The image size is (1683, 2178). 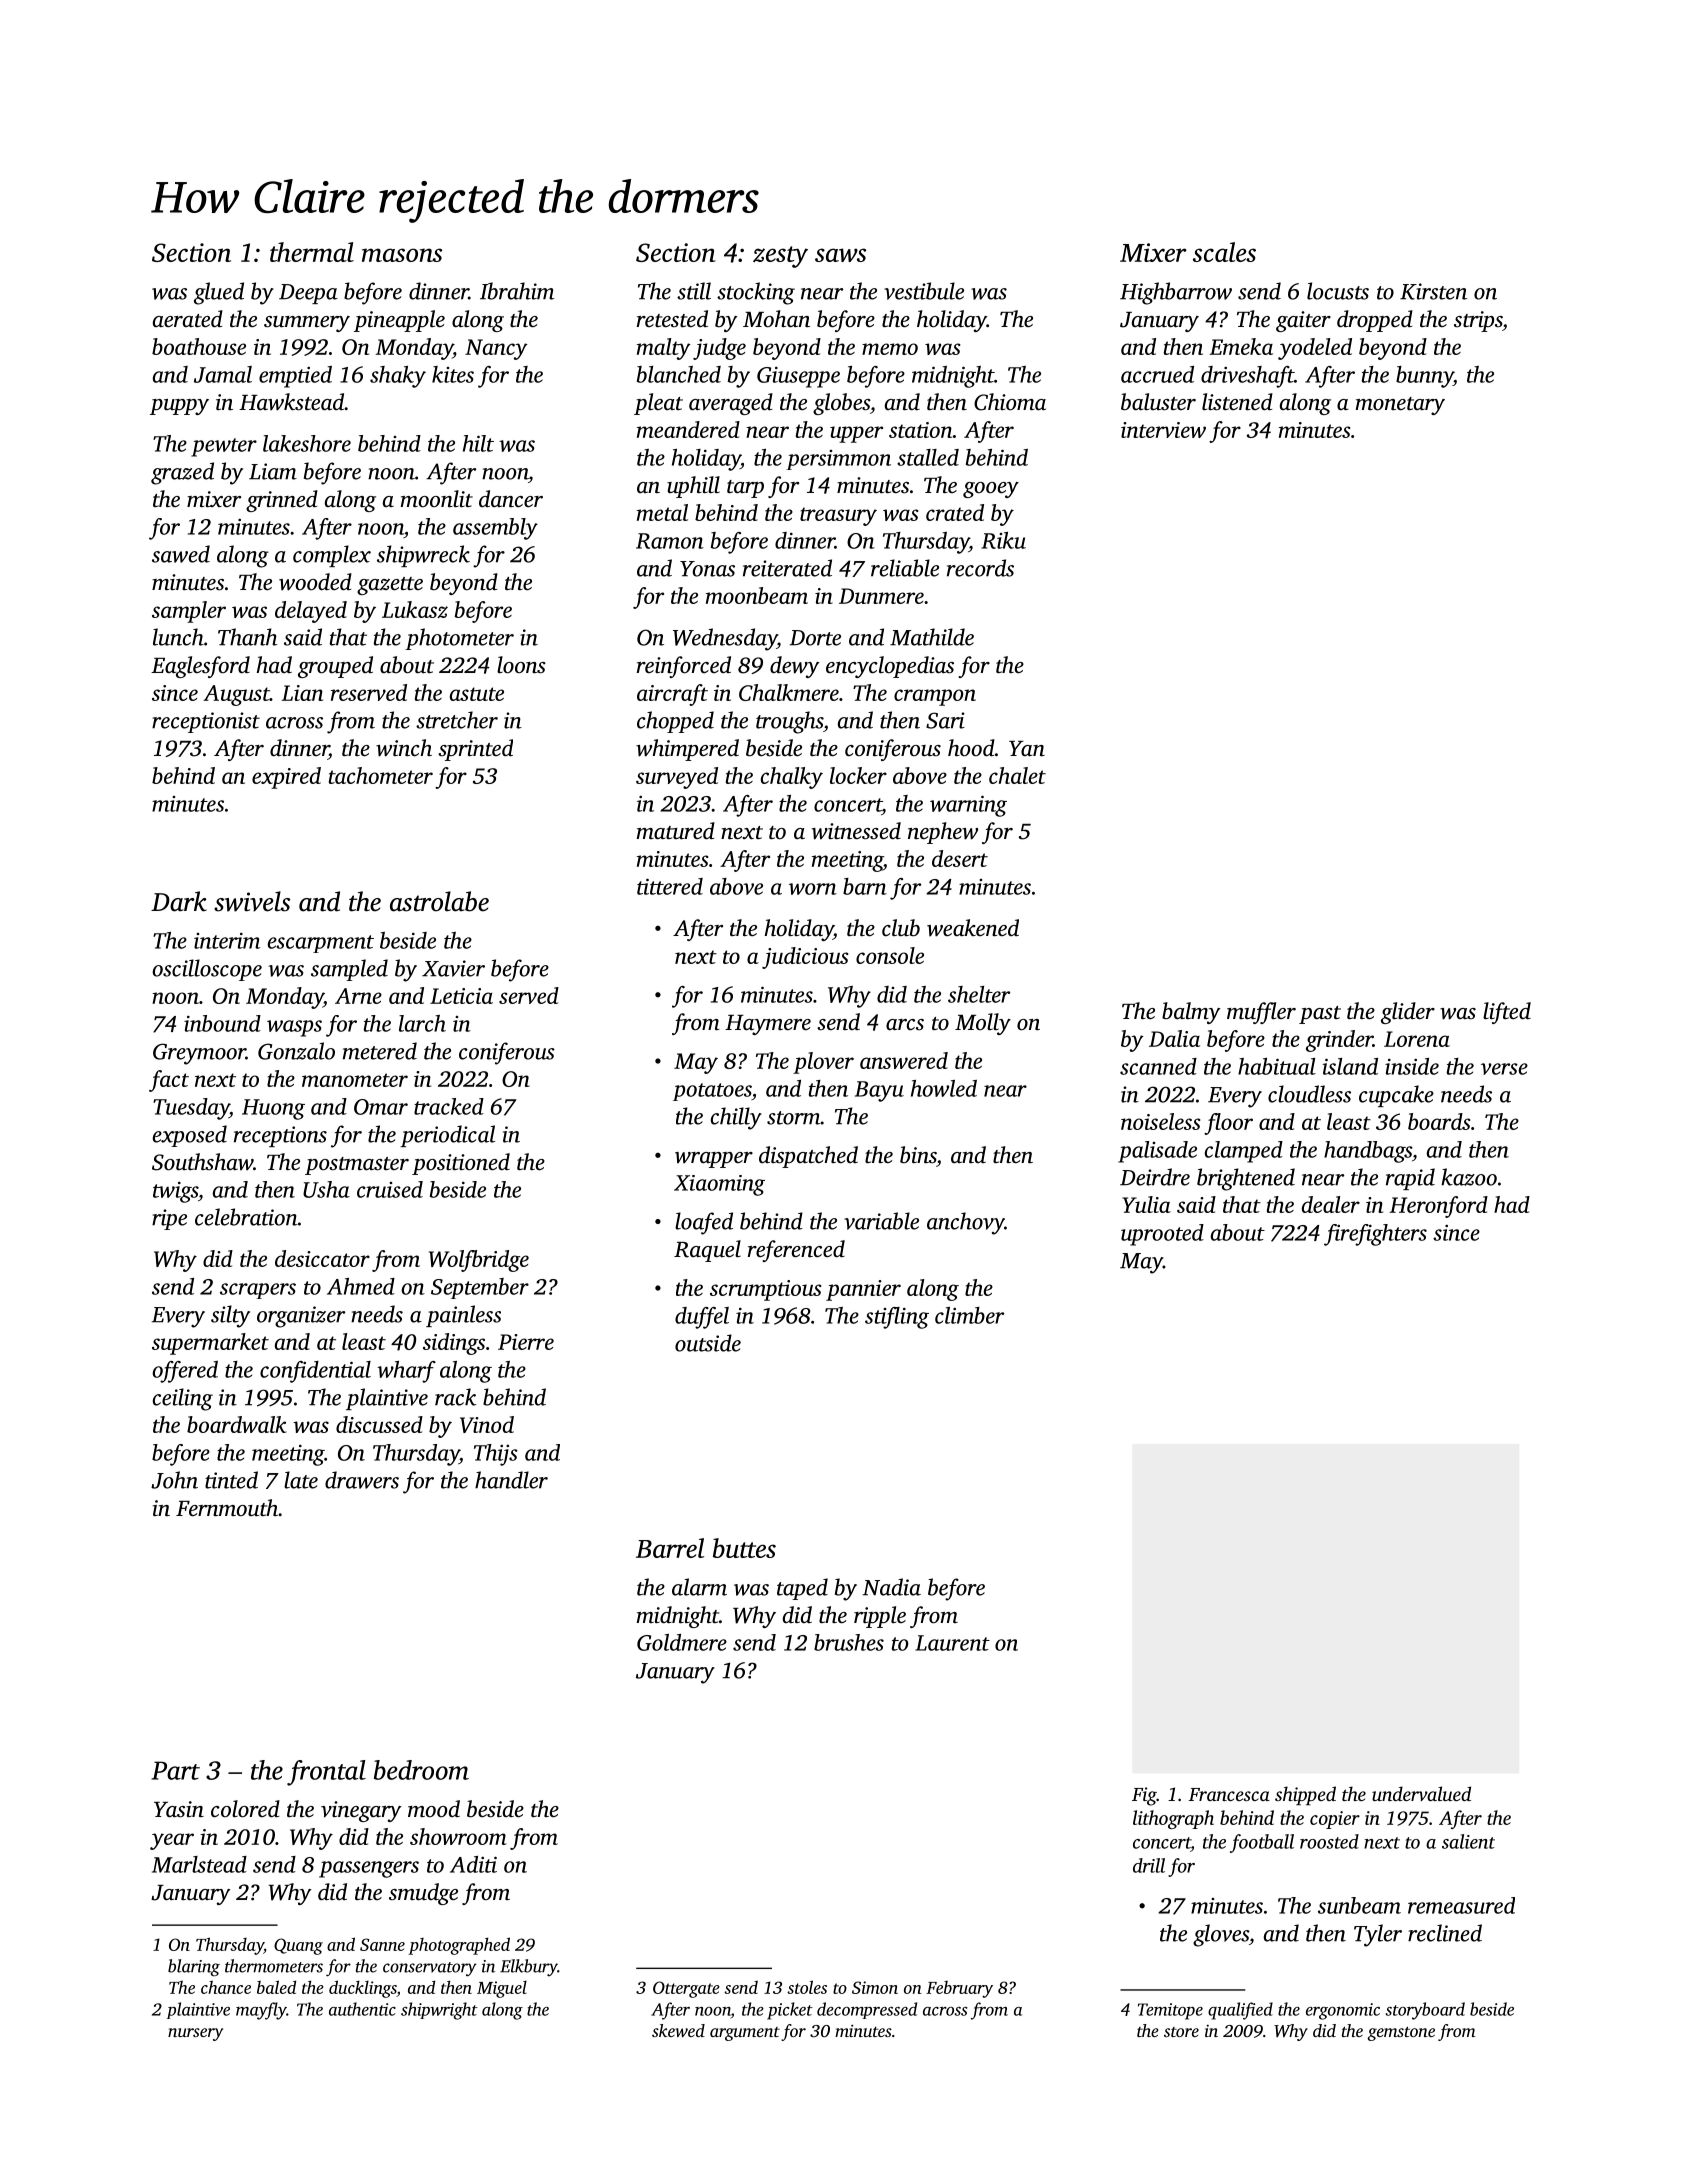 I want to click on Dunmere, so click(x=881, y=596).
